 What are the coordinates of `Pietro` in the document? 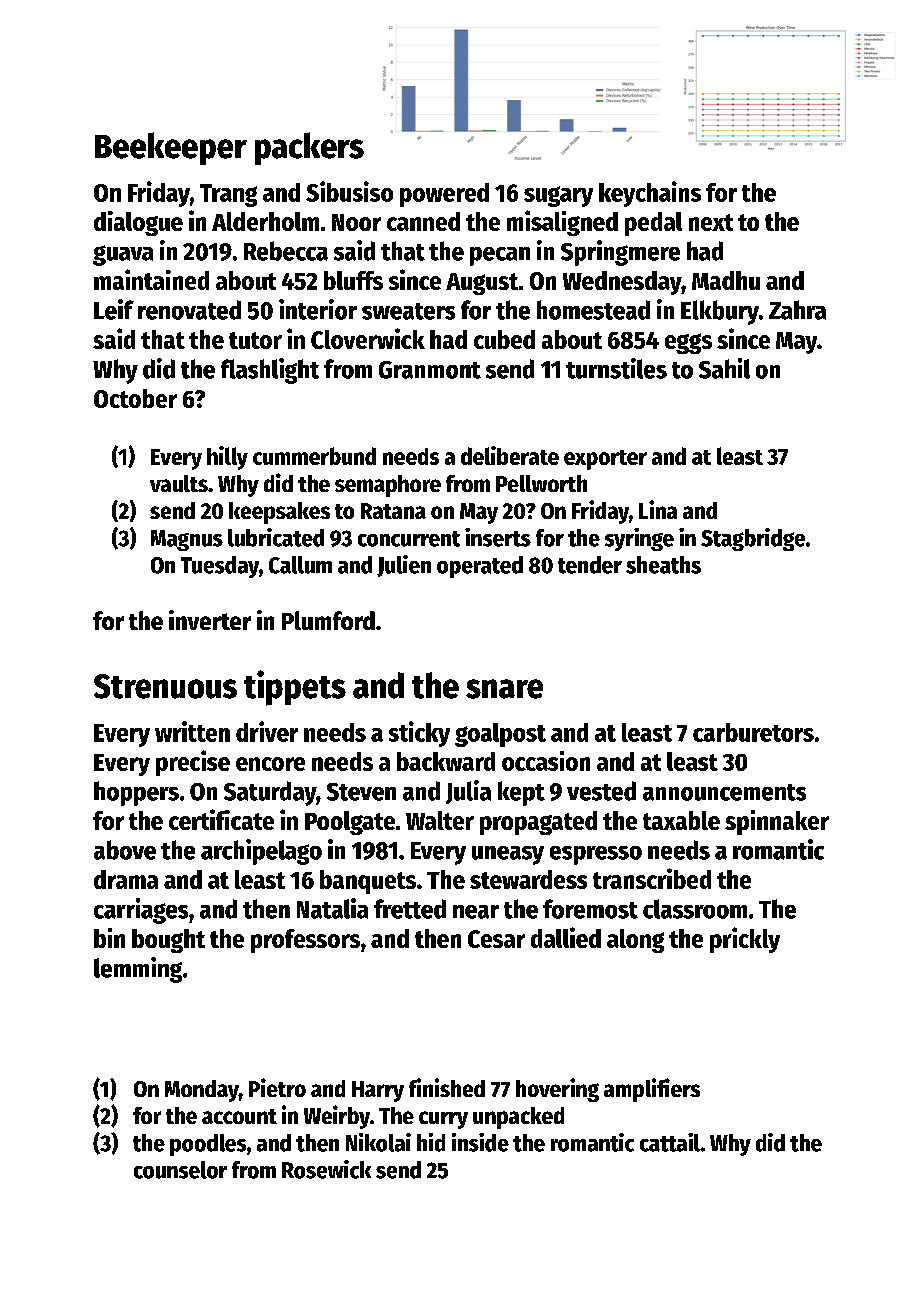 It's located at (277, 1087).
